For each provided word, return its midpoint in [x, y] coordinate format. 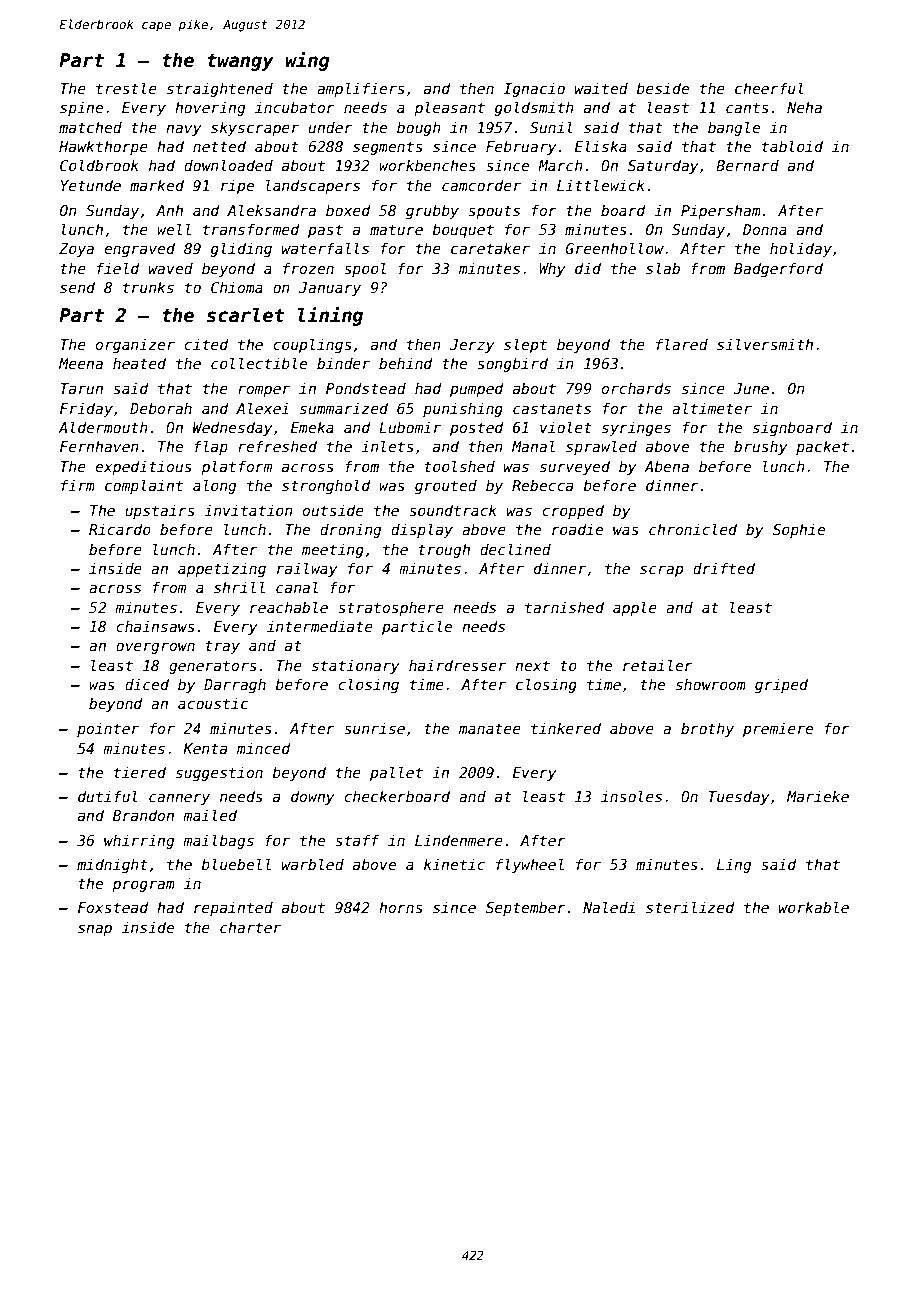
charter [250, 927]
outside [333, 510]
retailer [658, 665]
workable [814, 907]
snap [95, 930]
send [77, 287]
